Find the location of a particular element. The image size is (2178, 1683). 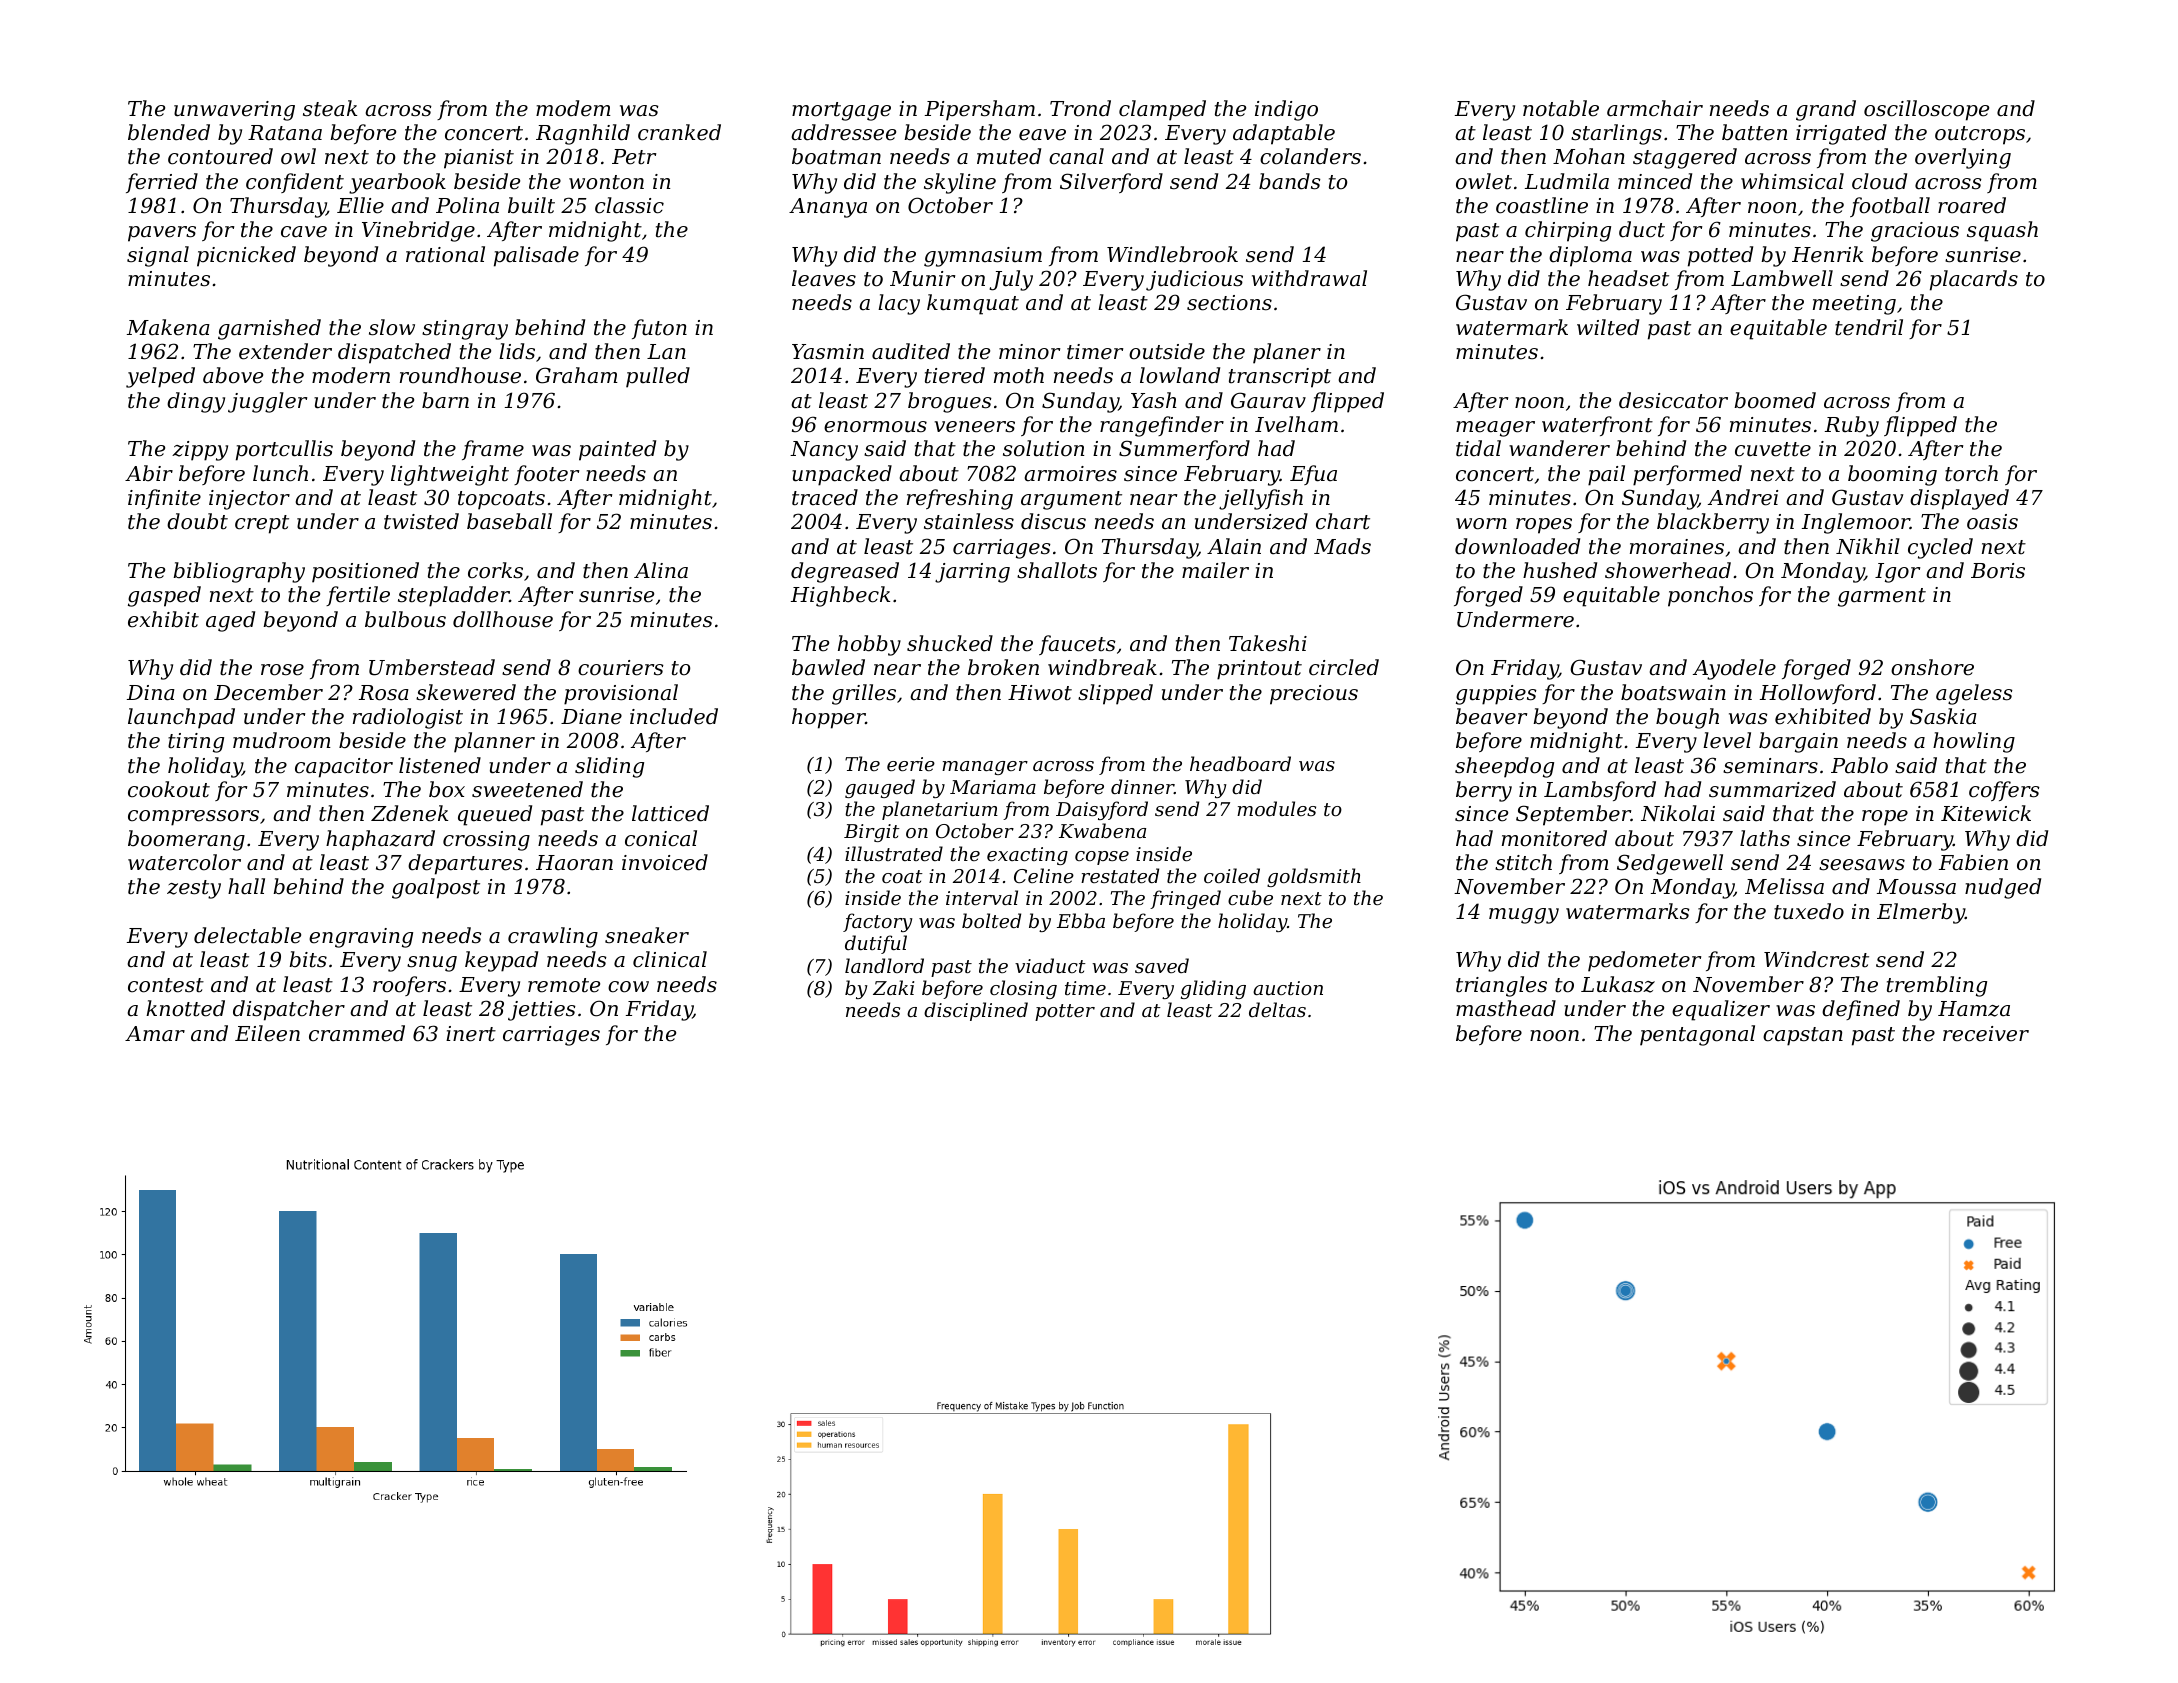

Amar is located at coordinates (155, 1034).
